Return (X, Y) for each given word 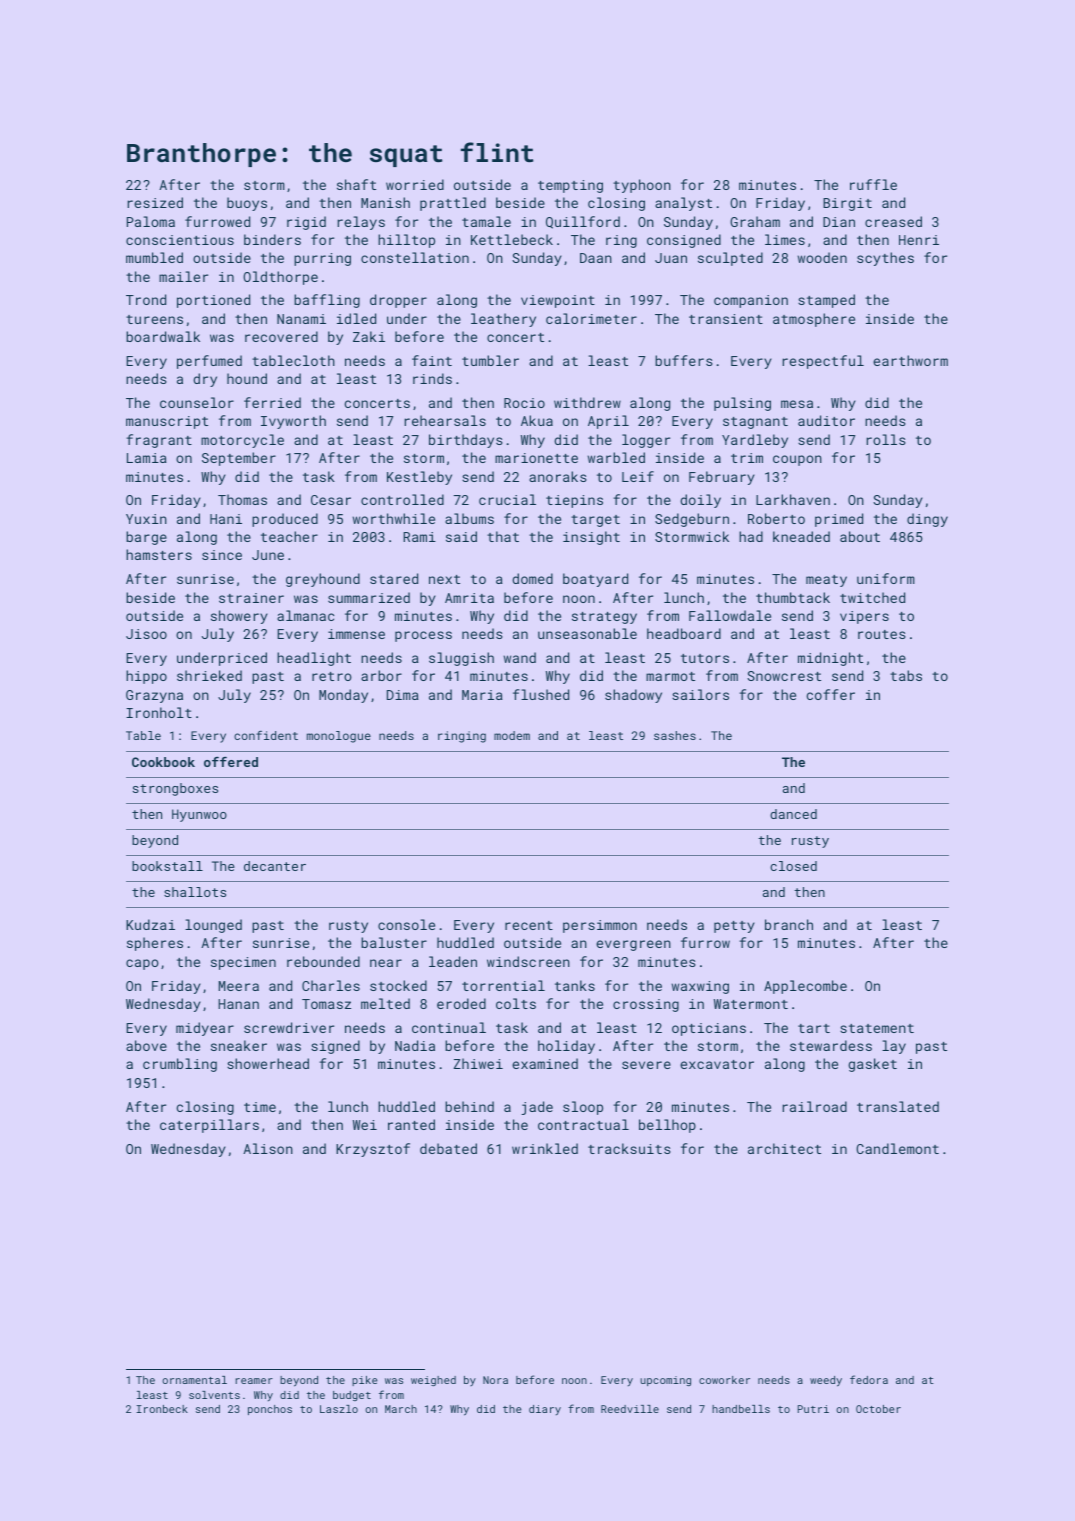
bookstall (167, 866)
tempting (570, 186)
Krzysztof (373, 1150)
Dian (839, 222)
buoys (247, 204)
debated (448, 1148)
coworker (724, 1380)
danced (793, 814)
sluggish (461, 659)
